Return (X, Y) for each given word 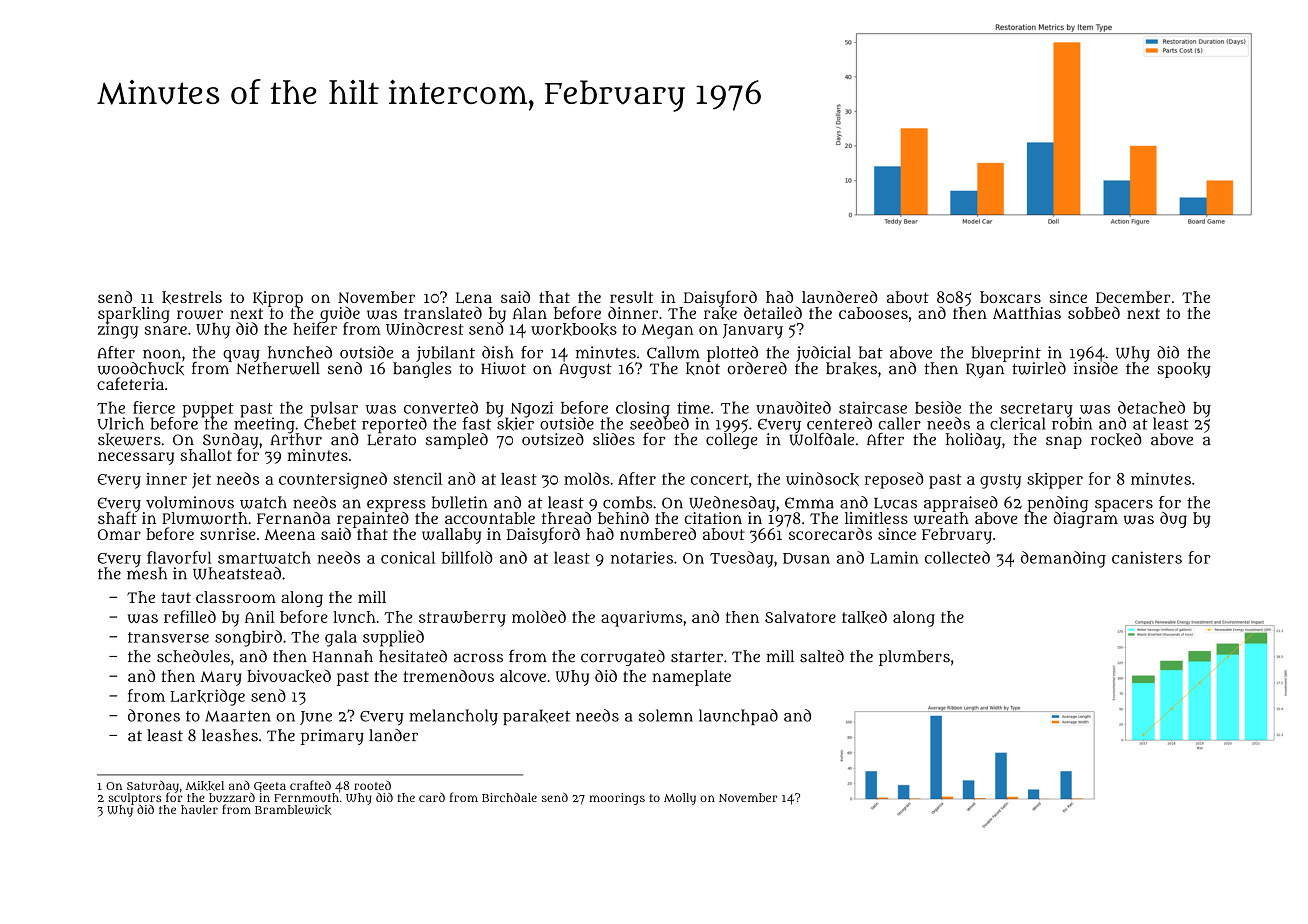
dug (1173, 520)
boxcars (1010, 297)
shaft (117, 518)
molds (587, 478)
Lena (474, 298)
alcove (523, 676)
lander (393, 735)
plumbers (914, 658)
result (631, 297)
